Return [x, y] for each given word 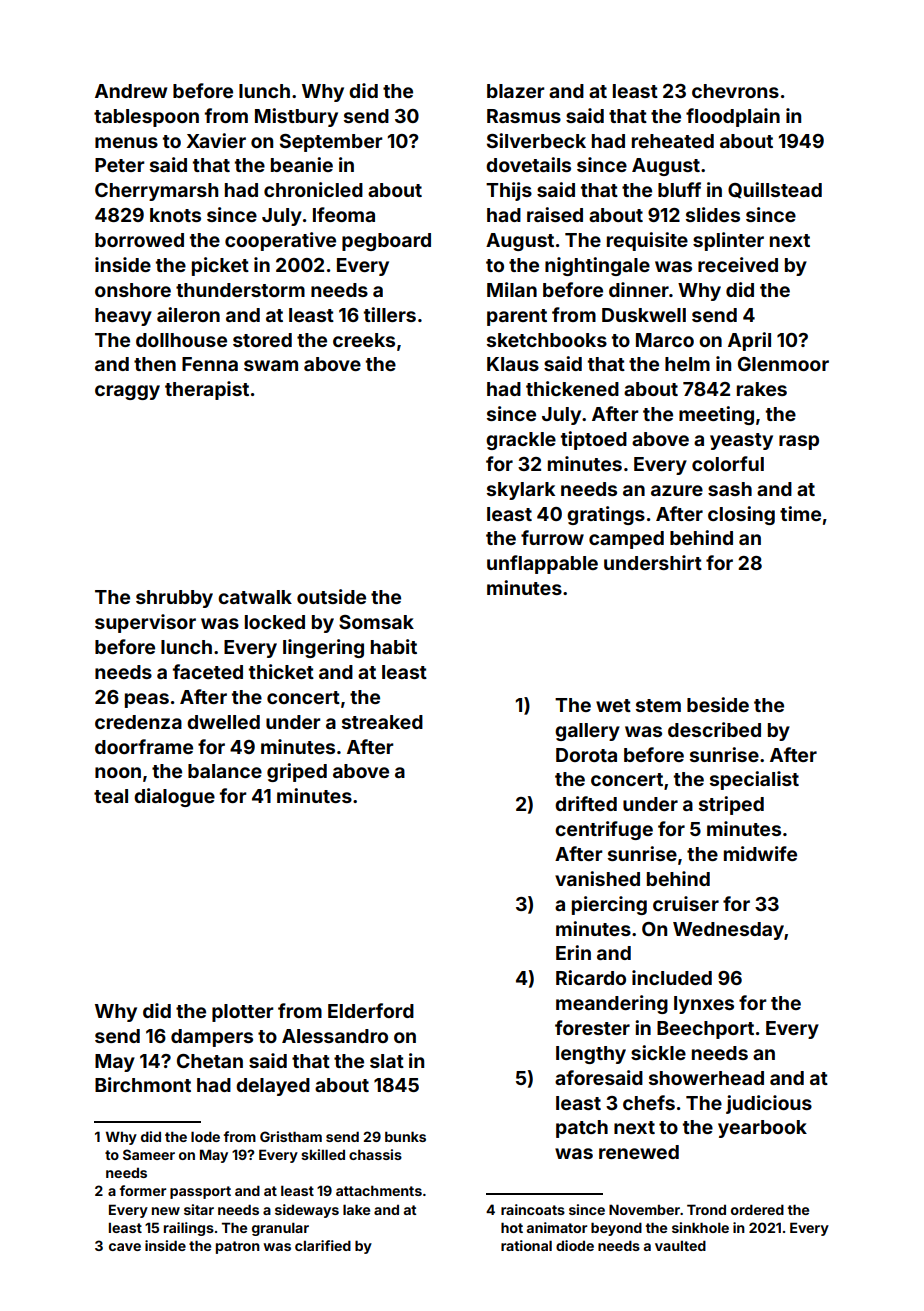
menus [126, 142]
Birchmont [143, 1084]
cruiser [686, 903]
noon [118, 772]
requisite [647, 241]
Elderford [371, 1010]
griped [297, 772]
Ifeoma [344, 214]
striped [731, 805]
